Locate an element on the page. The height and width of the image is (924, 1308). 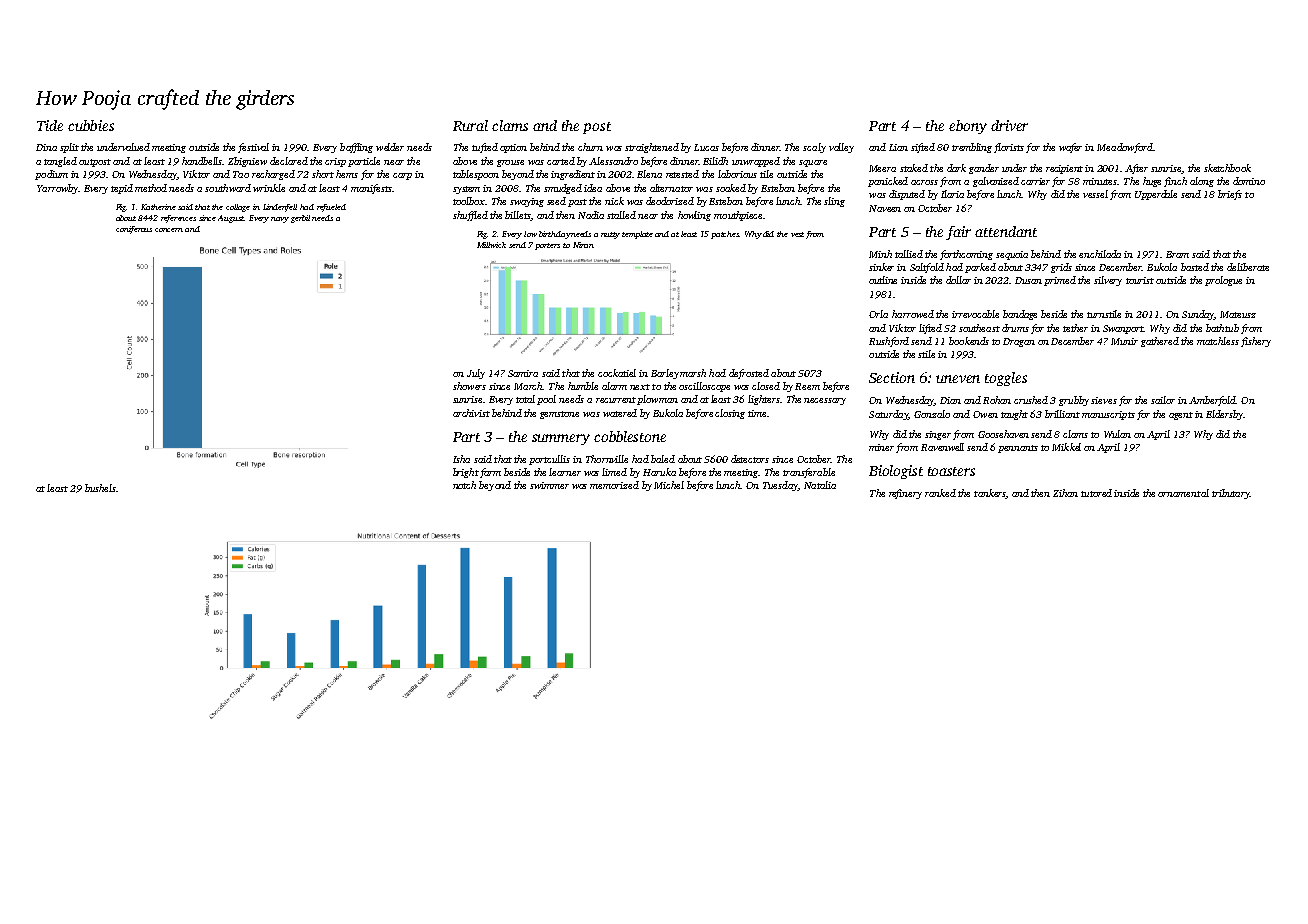
memorized is located at coordinates (614, 485).
